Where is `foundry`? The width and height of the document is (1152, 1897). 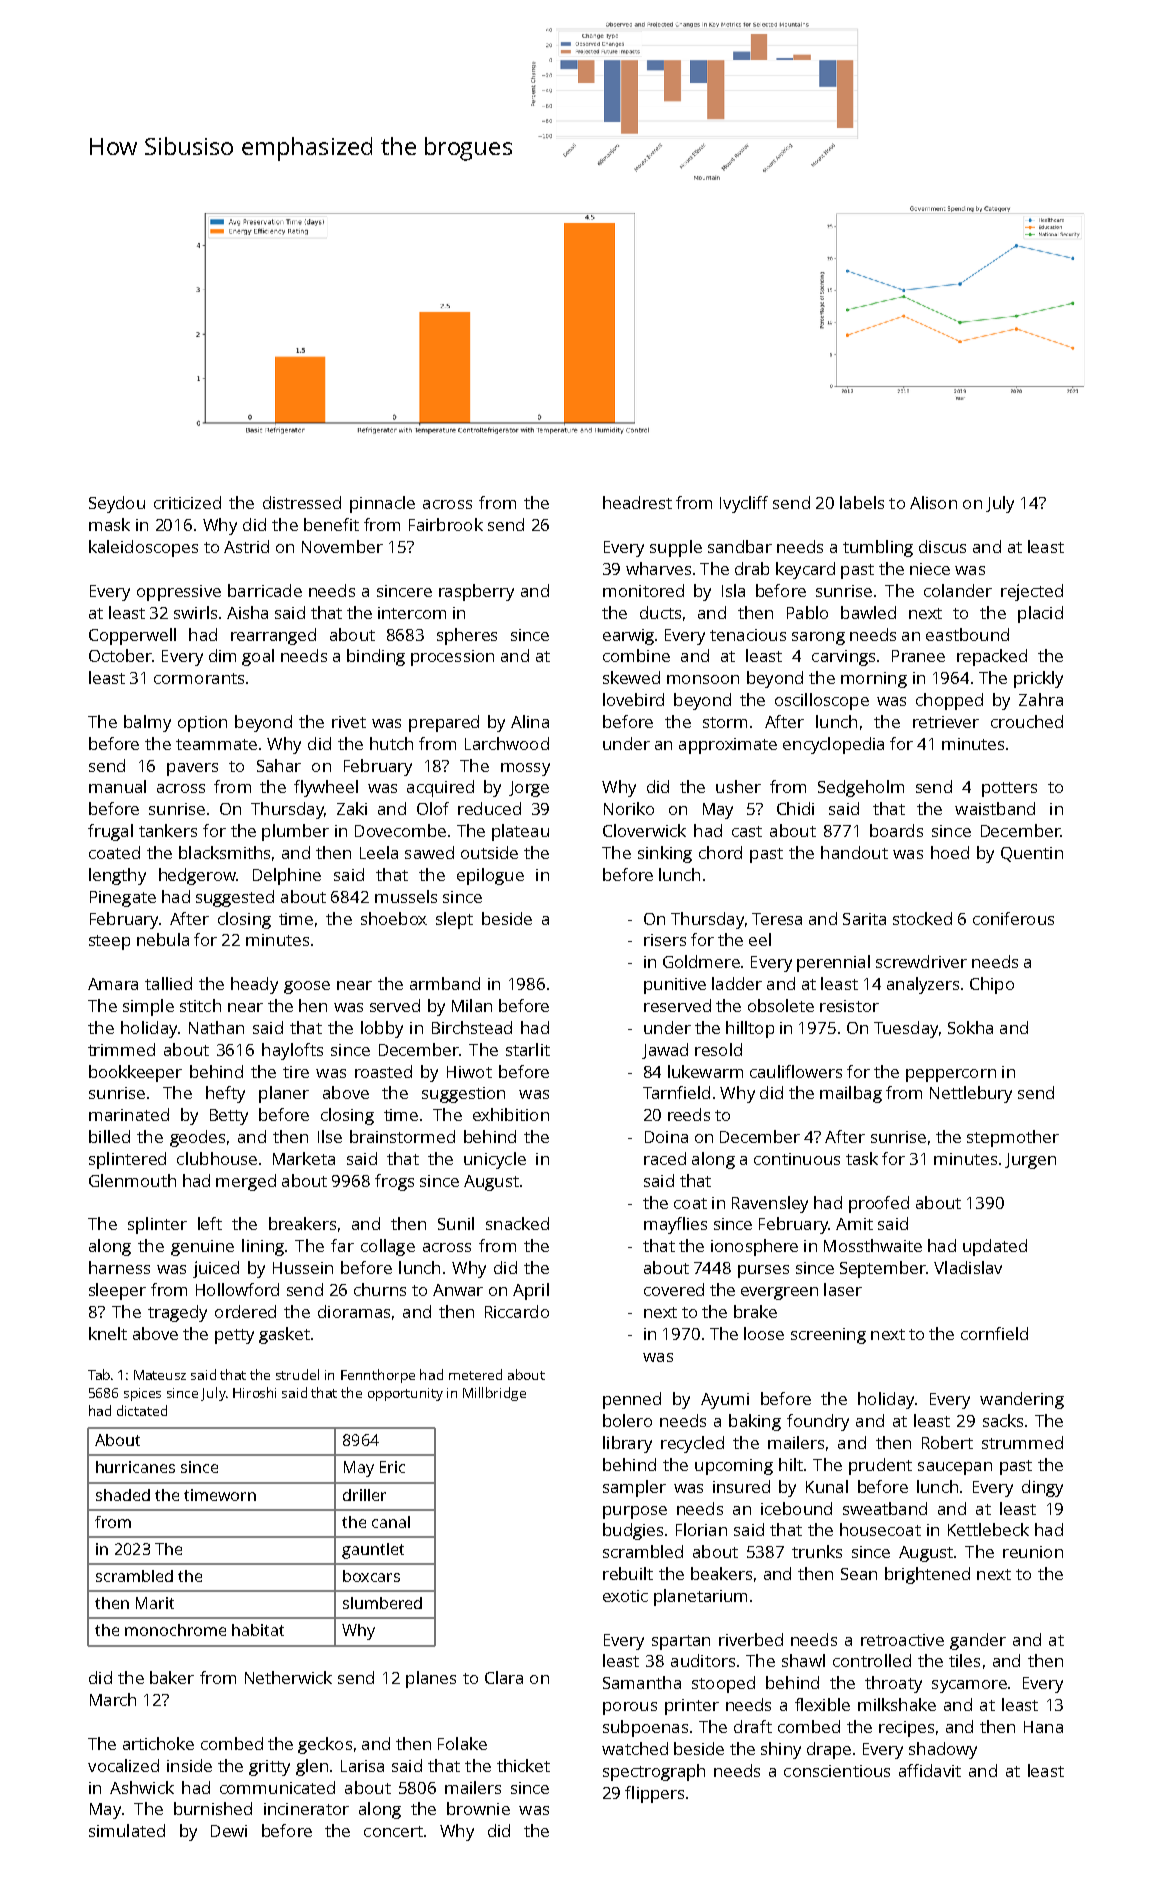
foundry is located at coordinates (818, 1422).
